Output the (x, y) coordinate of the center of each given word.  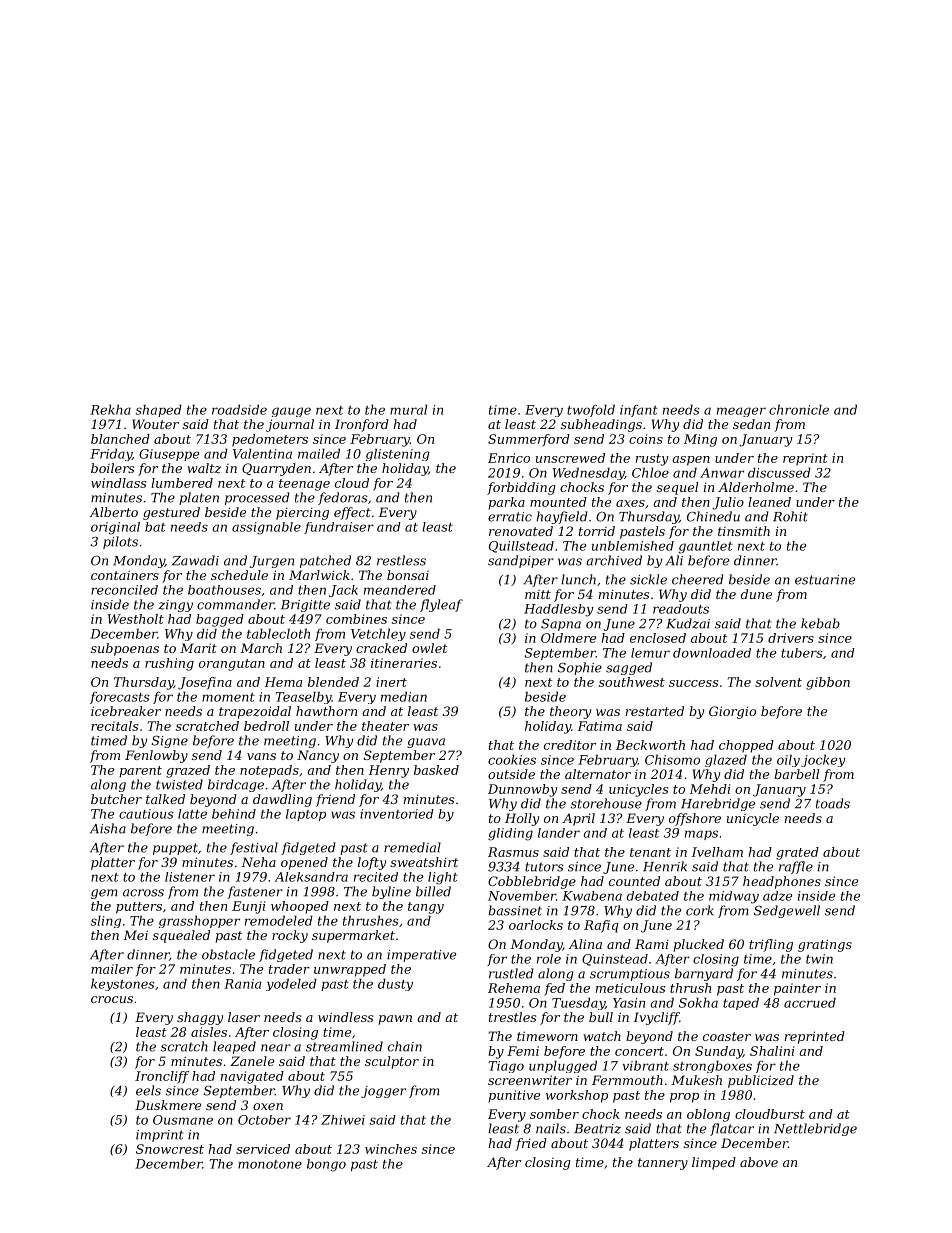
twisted (179, 784)
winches (391, 1149)
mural (408, 409)
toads (833, 803)
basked (436, 770)
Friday (111, 454)
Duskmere (168, 1105)
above (759, 1162)
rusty (652, 460)
